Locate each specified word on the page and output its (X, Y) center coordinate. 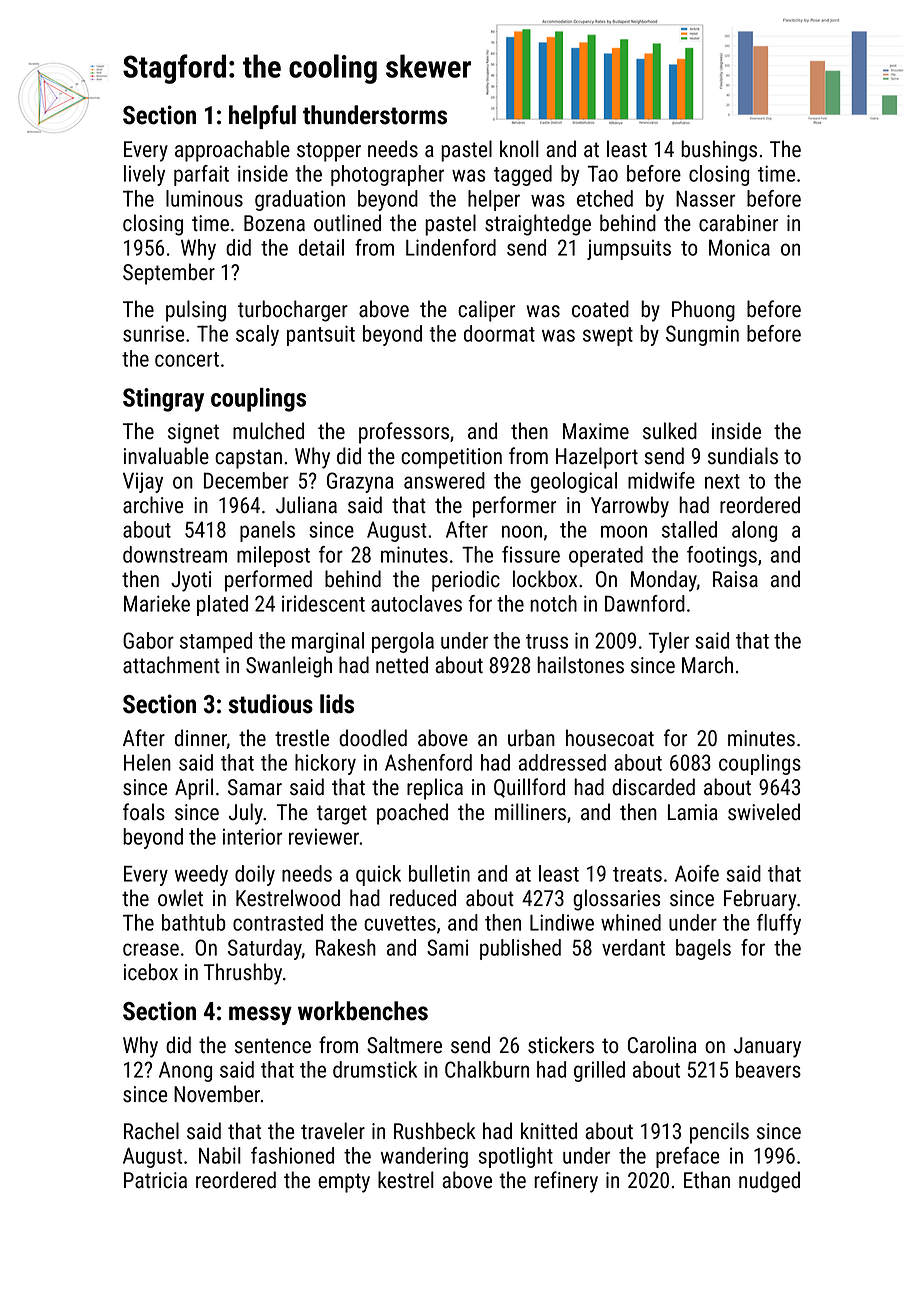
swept (608, 336)
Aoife (697, 873)
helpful (262, 117)
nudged (769, 1182)
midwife (661, 480)
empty (344, 1183)
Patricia (155, 1180)
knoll (519, 149)
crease (151, 949)
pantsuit (321, 335)
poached (412, 814)
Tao (602, 173)
